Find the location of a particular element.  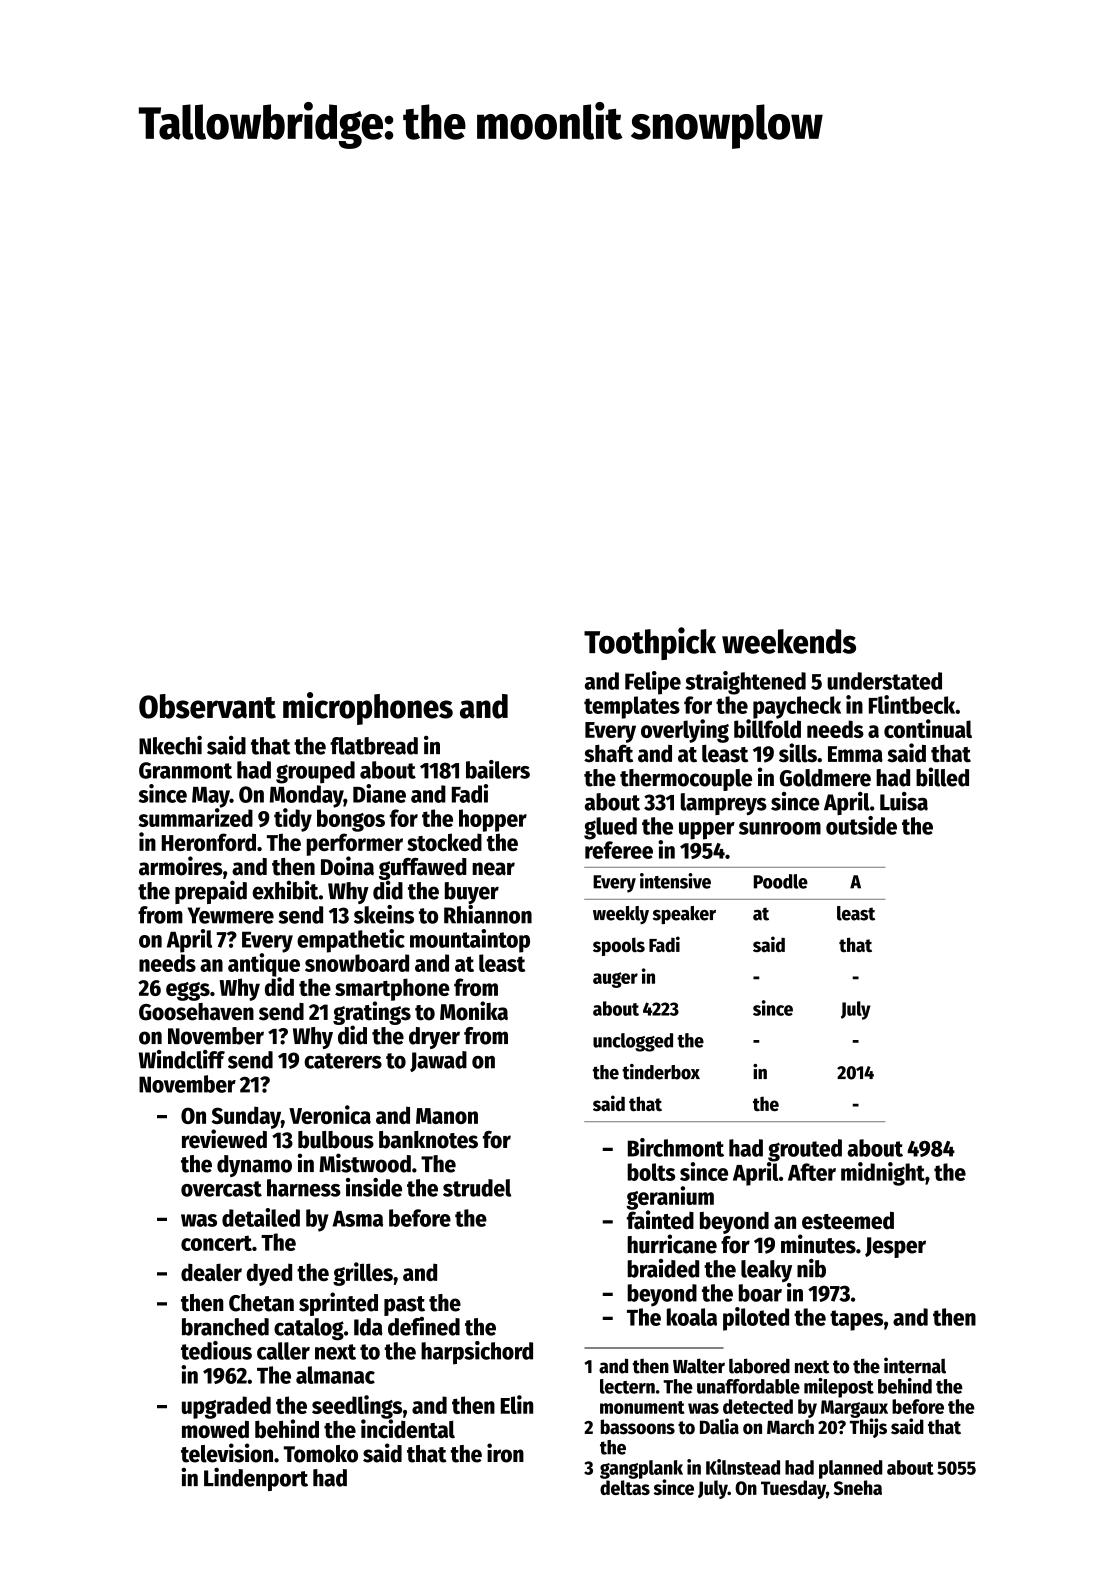

Monika is located at coordinates (474, 1011).
